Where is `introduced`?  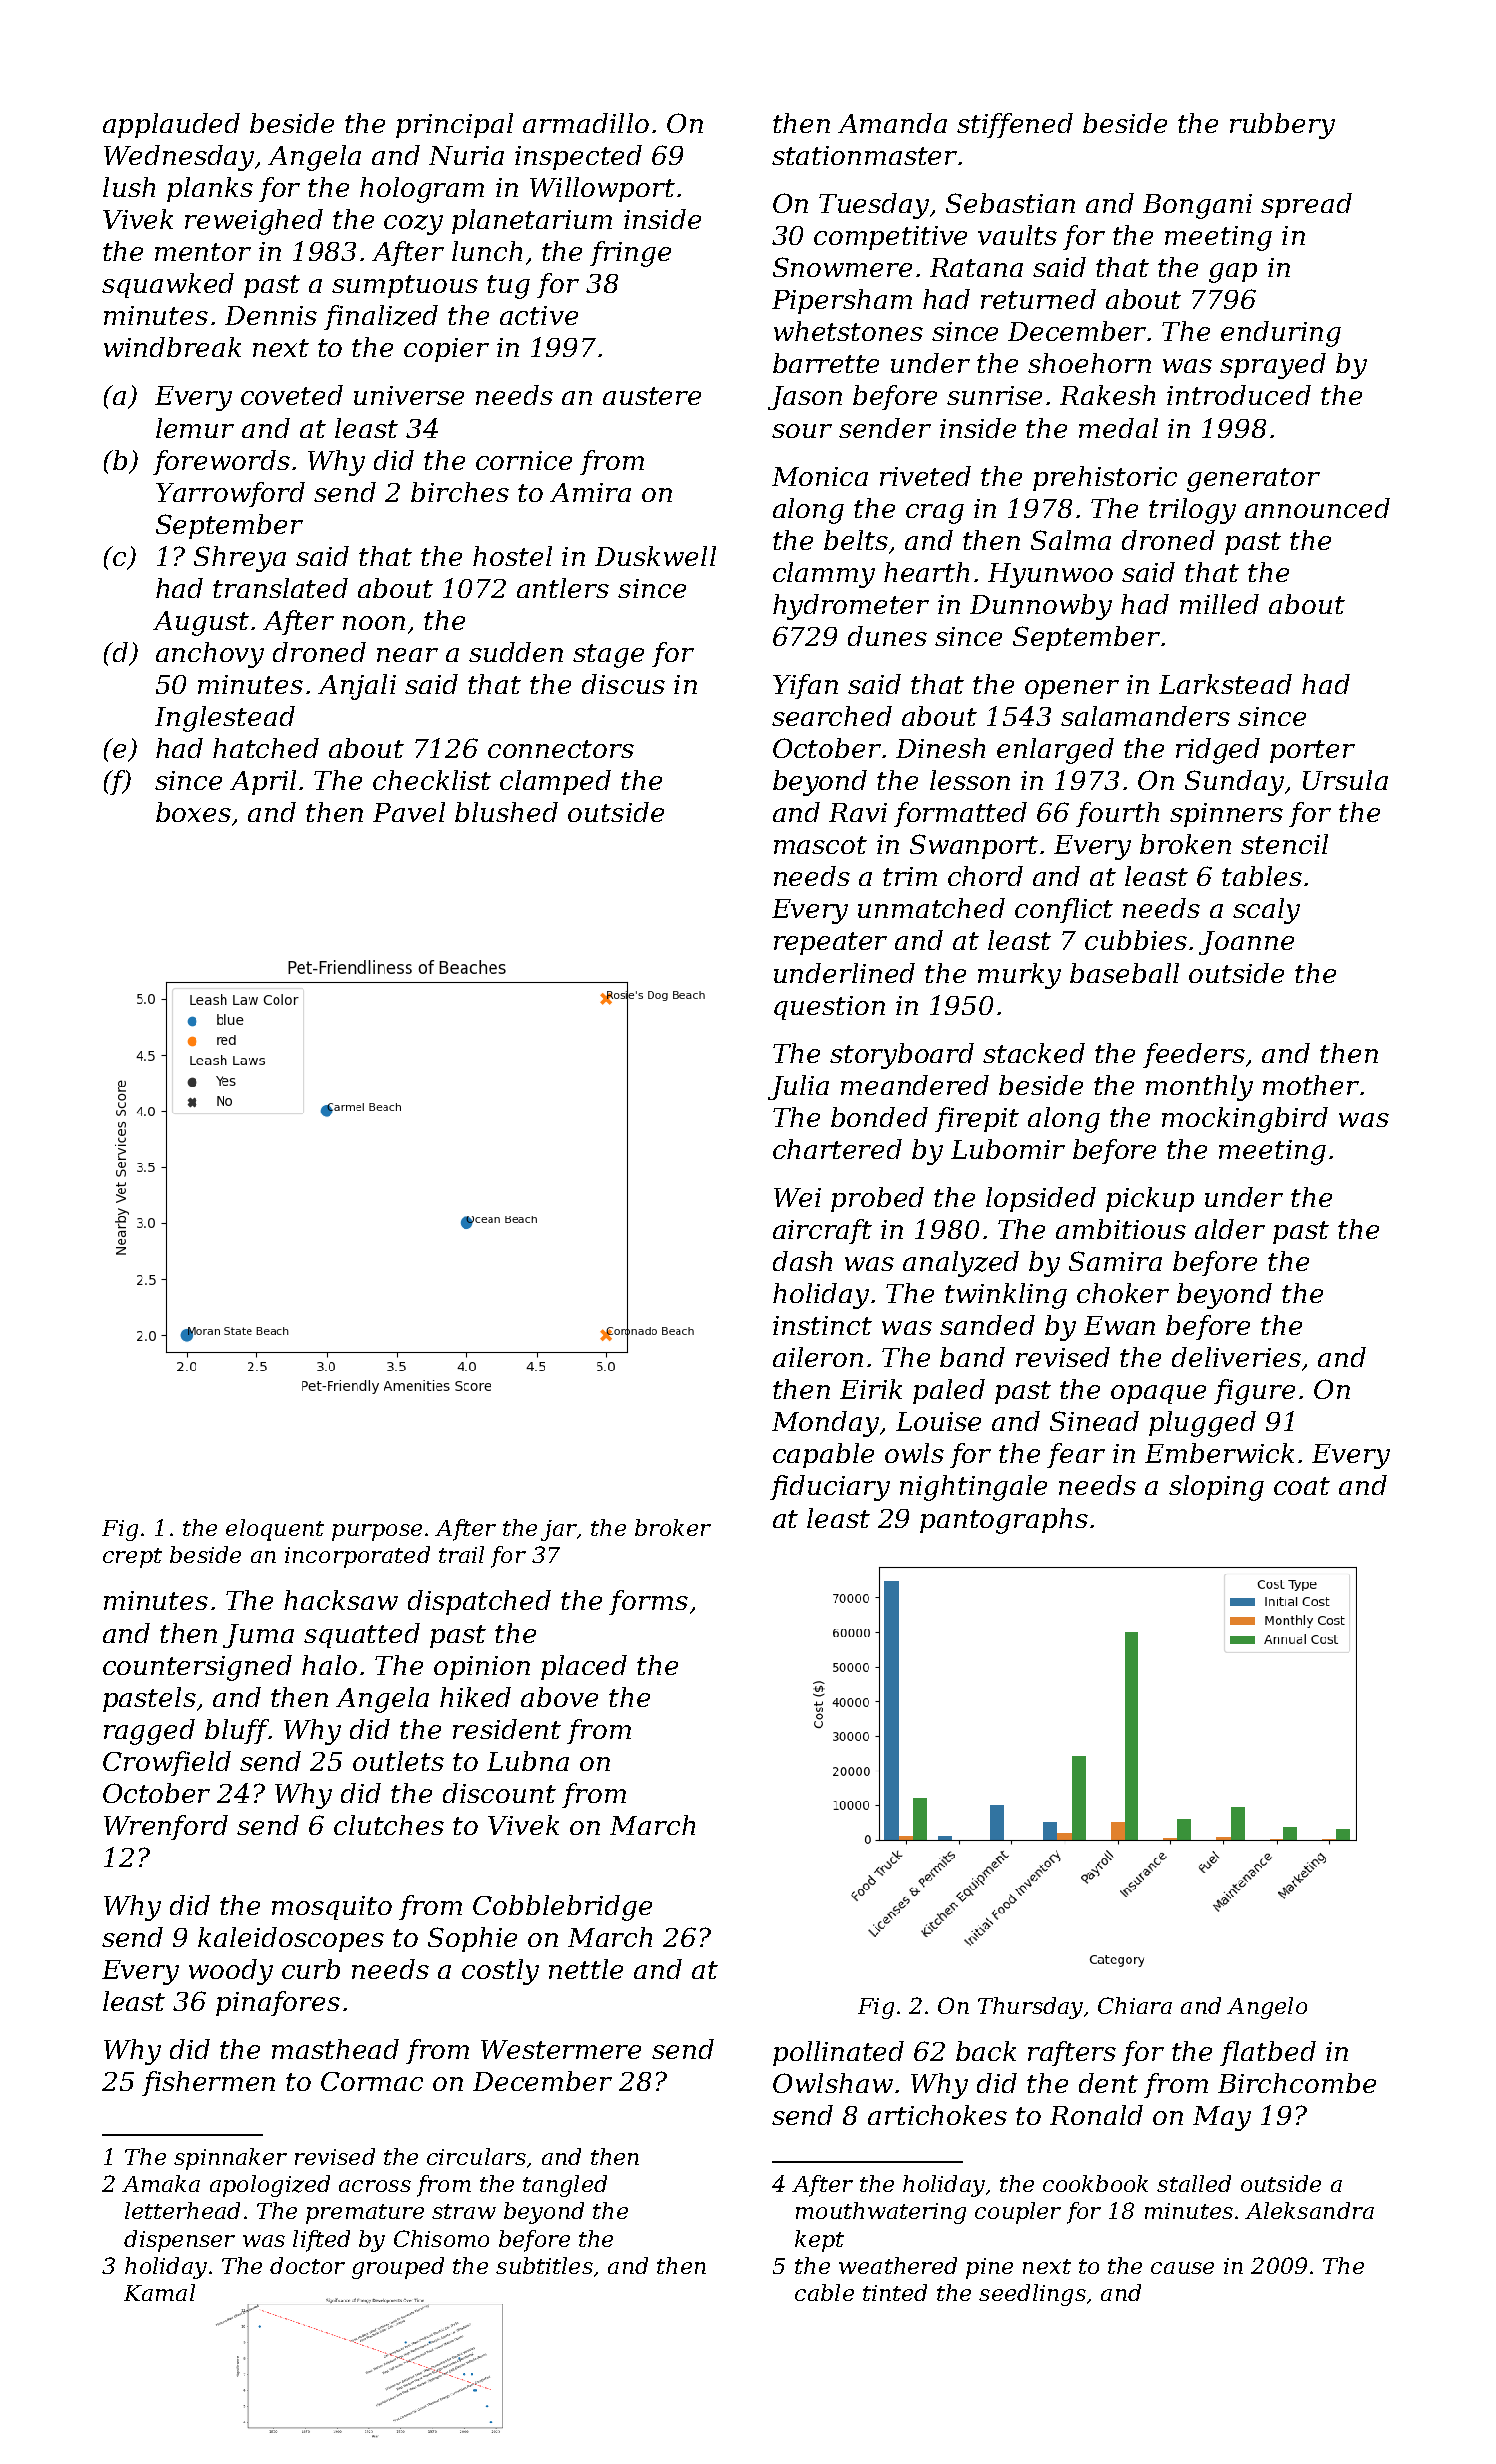 introduced is located at coordinates (1239, 395).
